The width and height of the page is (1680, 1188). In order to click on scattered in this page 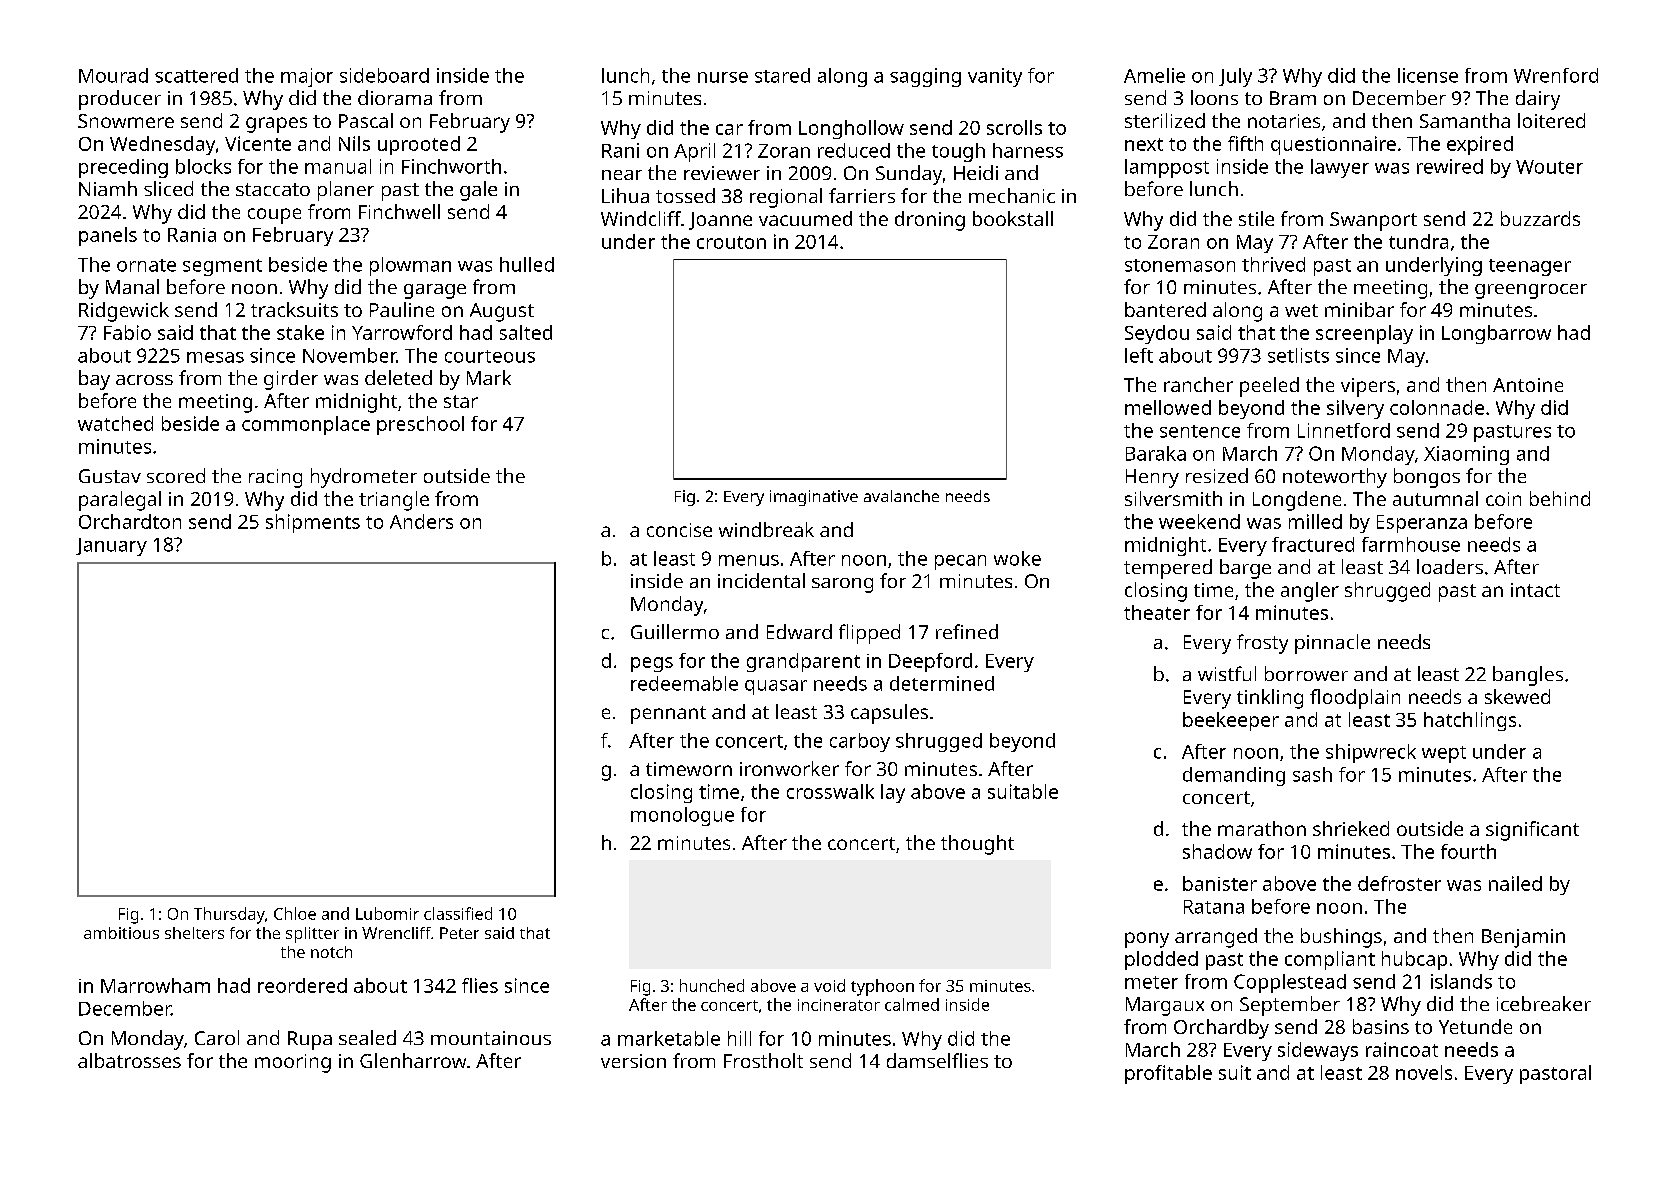, I will do `click(196, 75)`.
